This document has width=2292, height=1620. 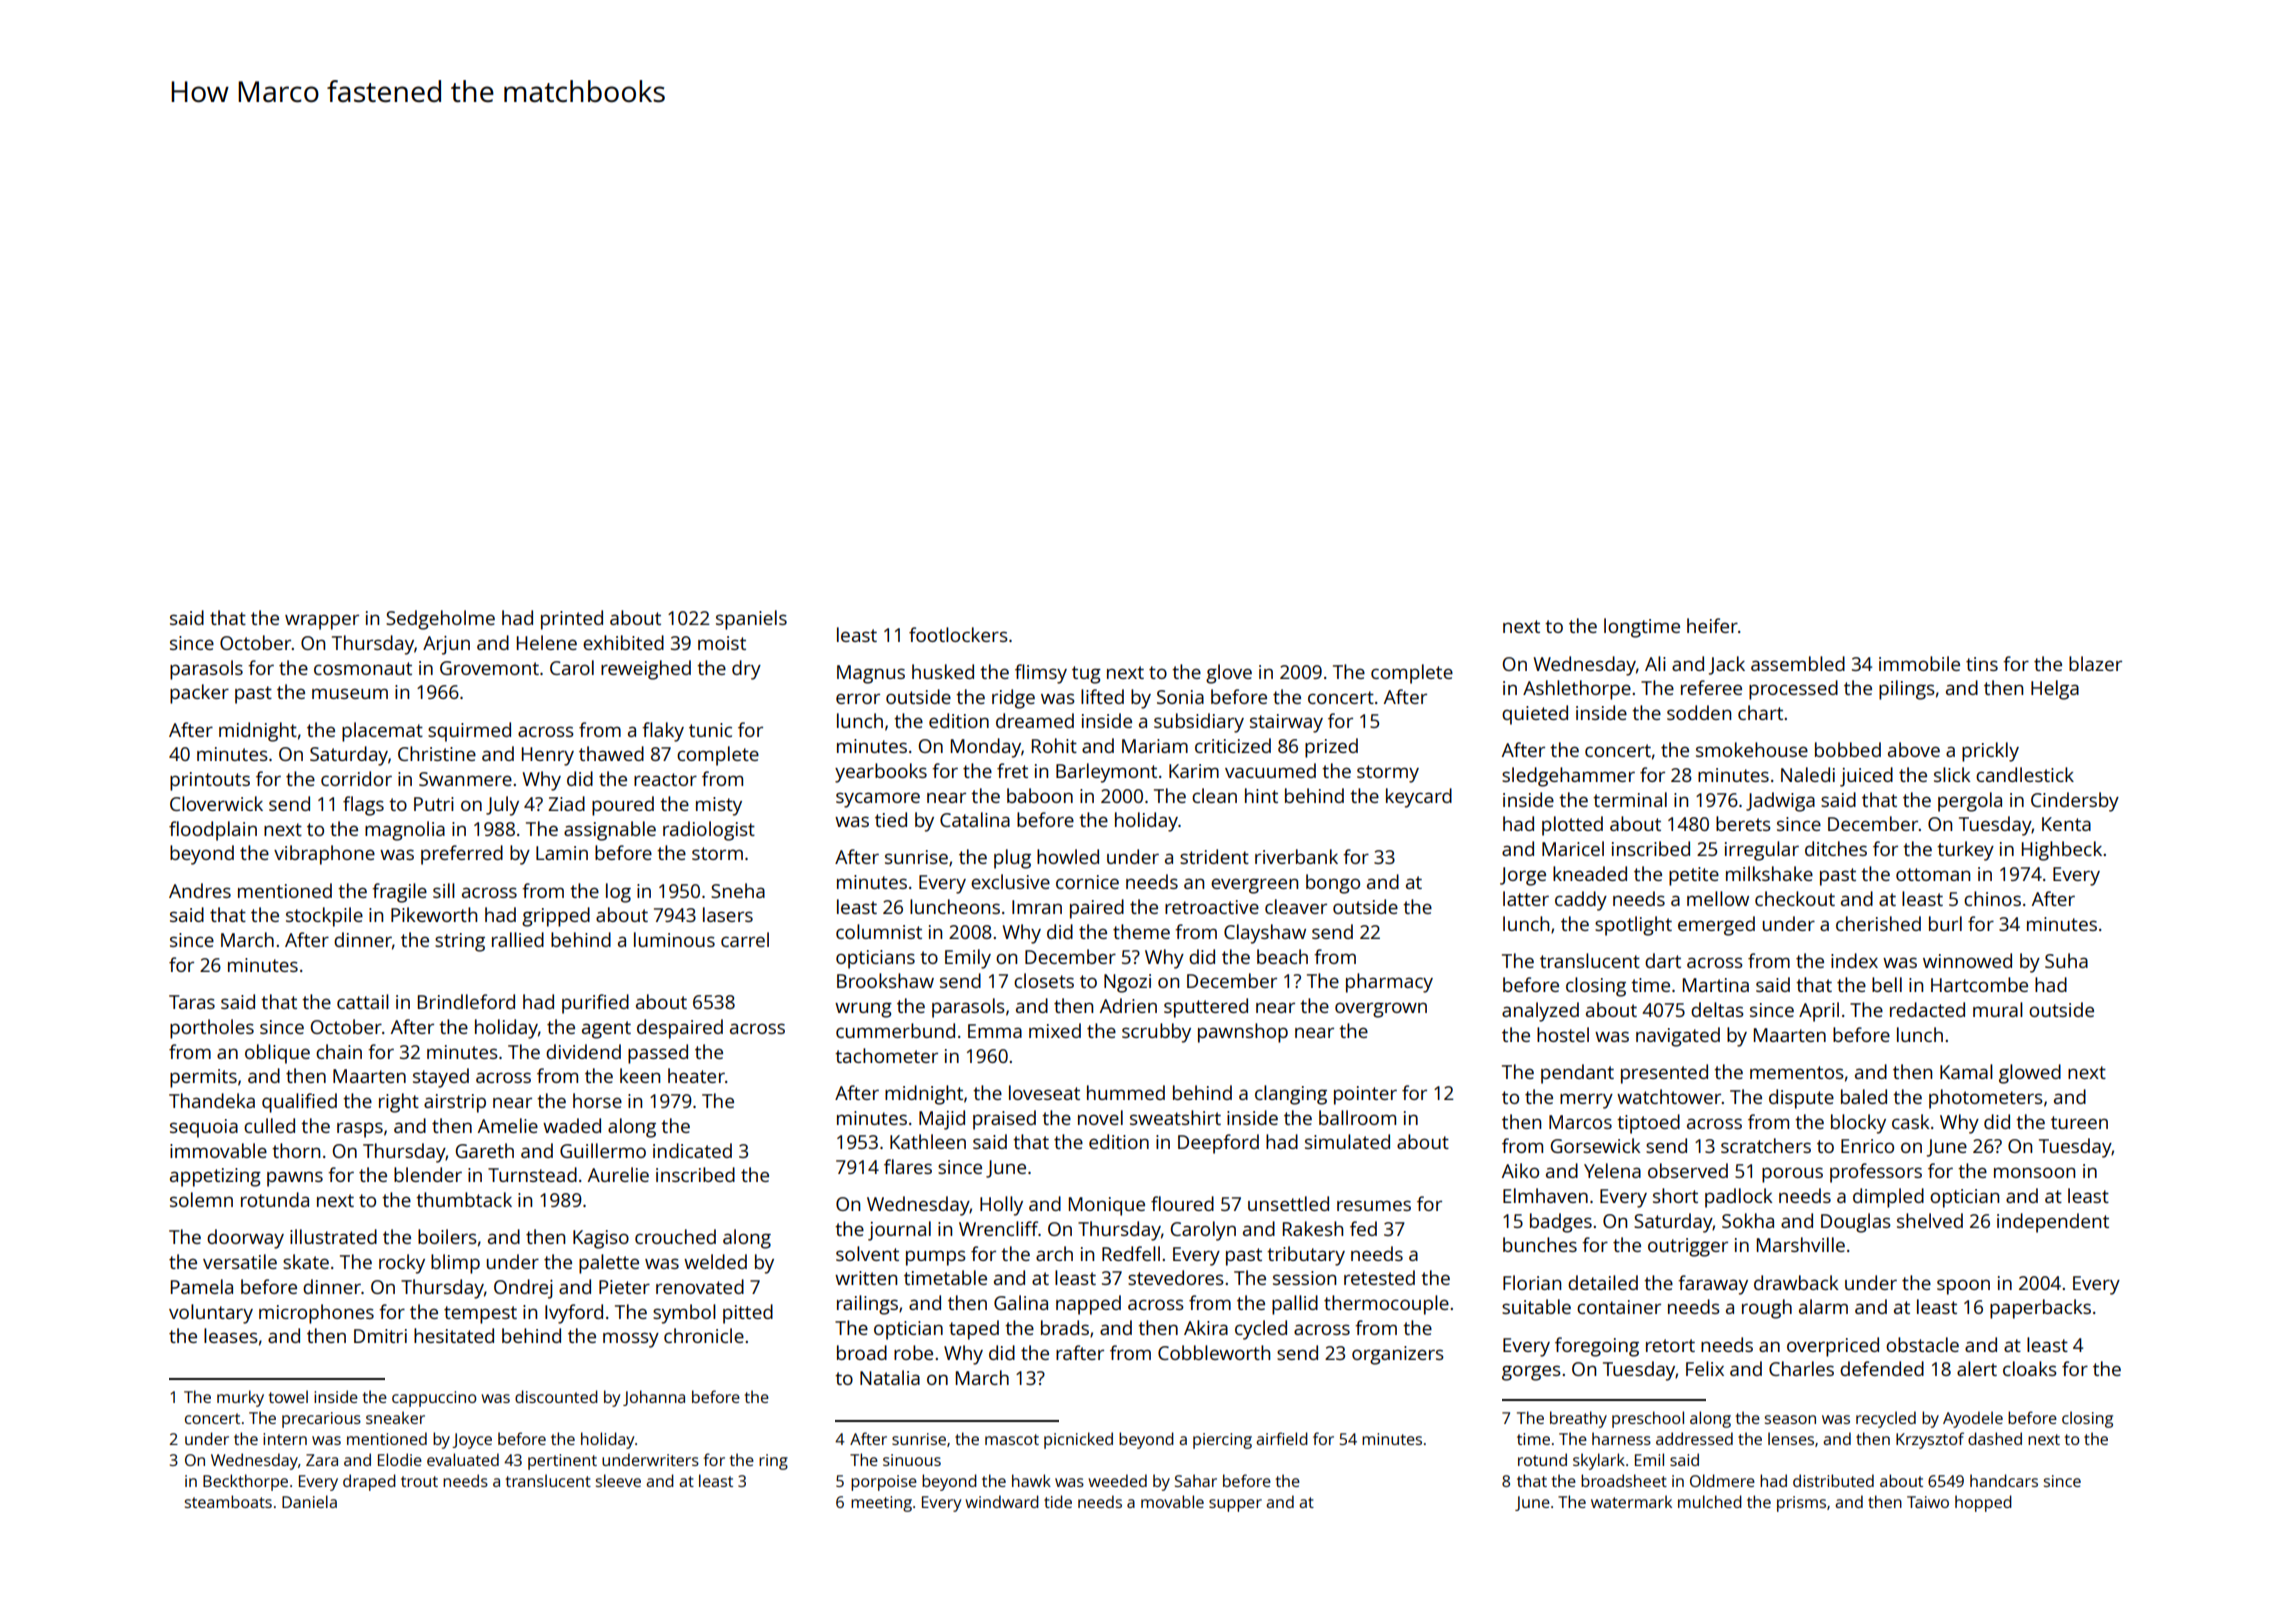 What do you see at coordinates (2095, 663) in the document?
I see `blazer` at bounding box center [2095, 663].
